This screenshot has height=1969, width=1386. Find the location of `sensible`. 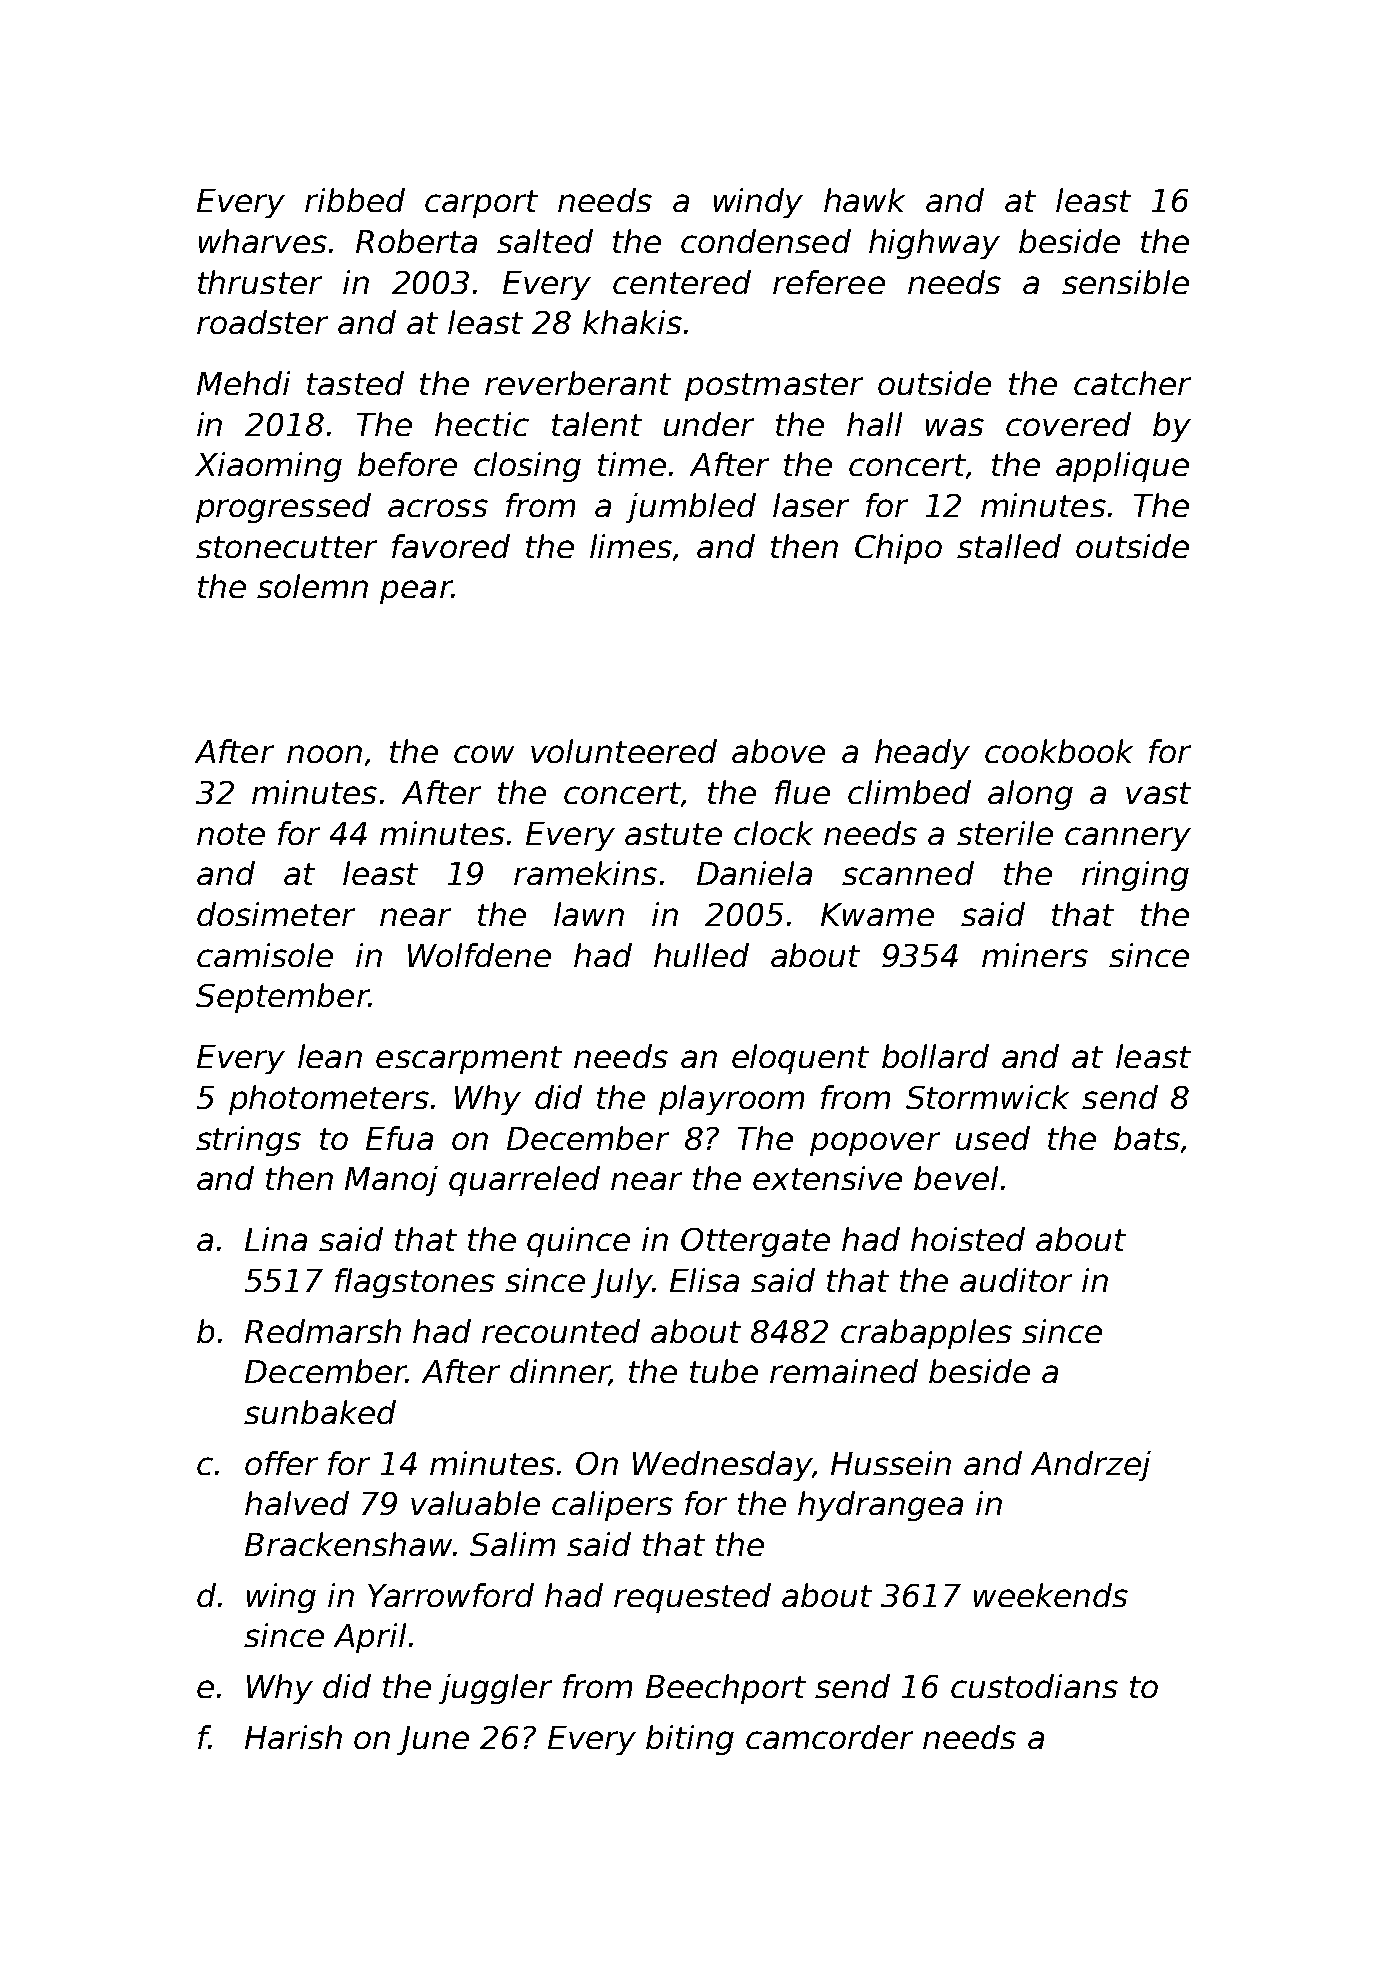

sensible is located at coordinates (1125, 282).
